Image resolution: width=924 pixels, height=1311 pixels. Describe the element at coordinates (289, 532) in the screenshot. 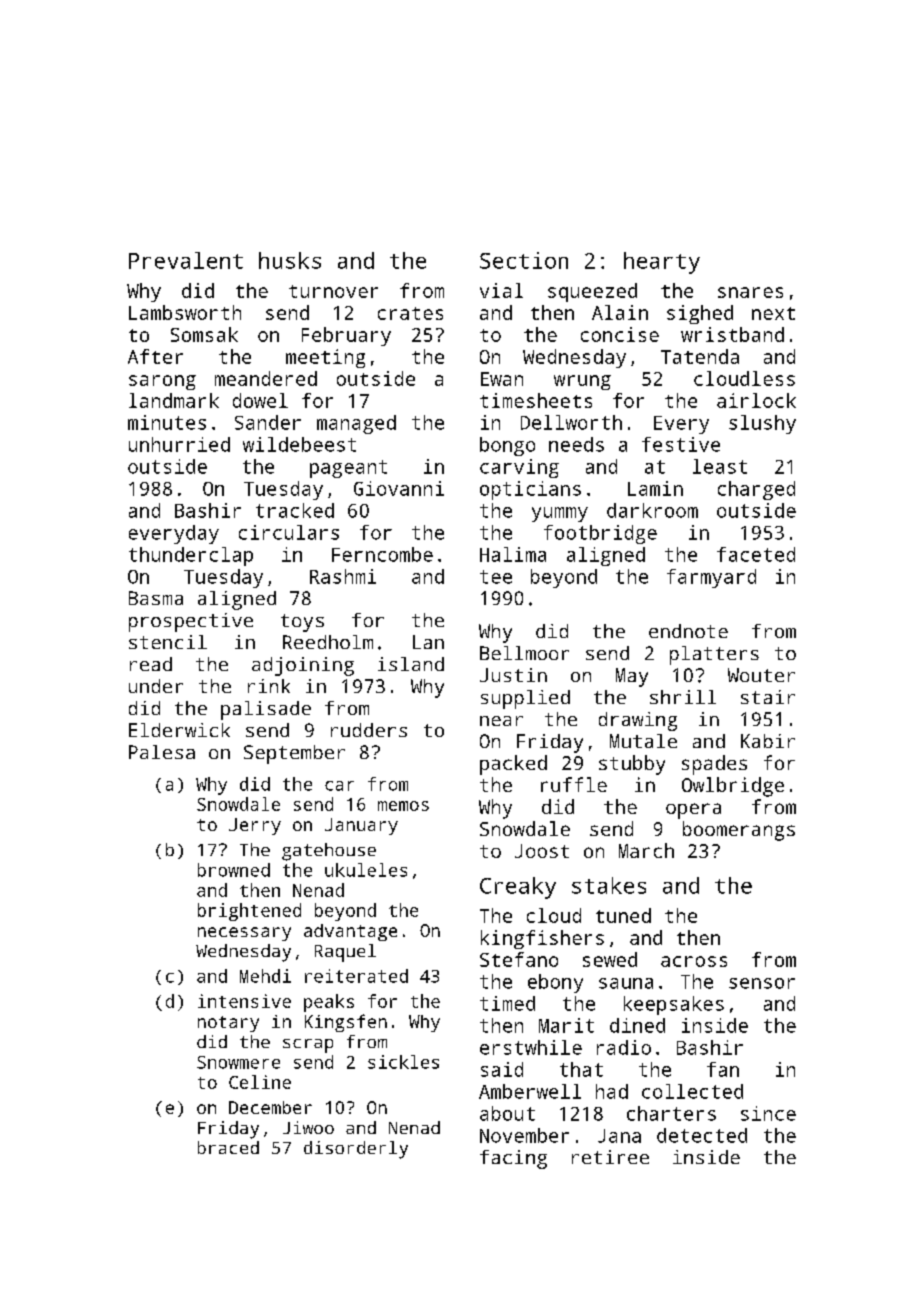

I see `circulars` at that location.
